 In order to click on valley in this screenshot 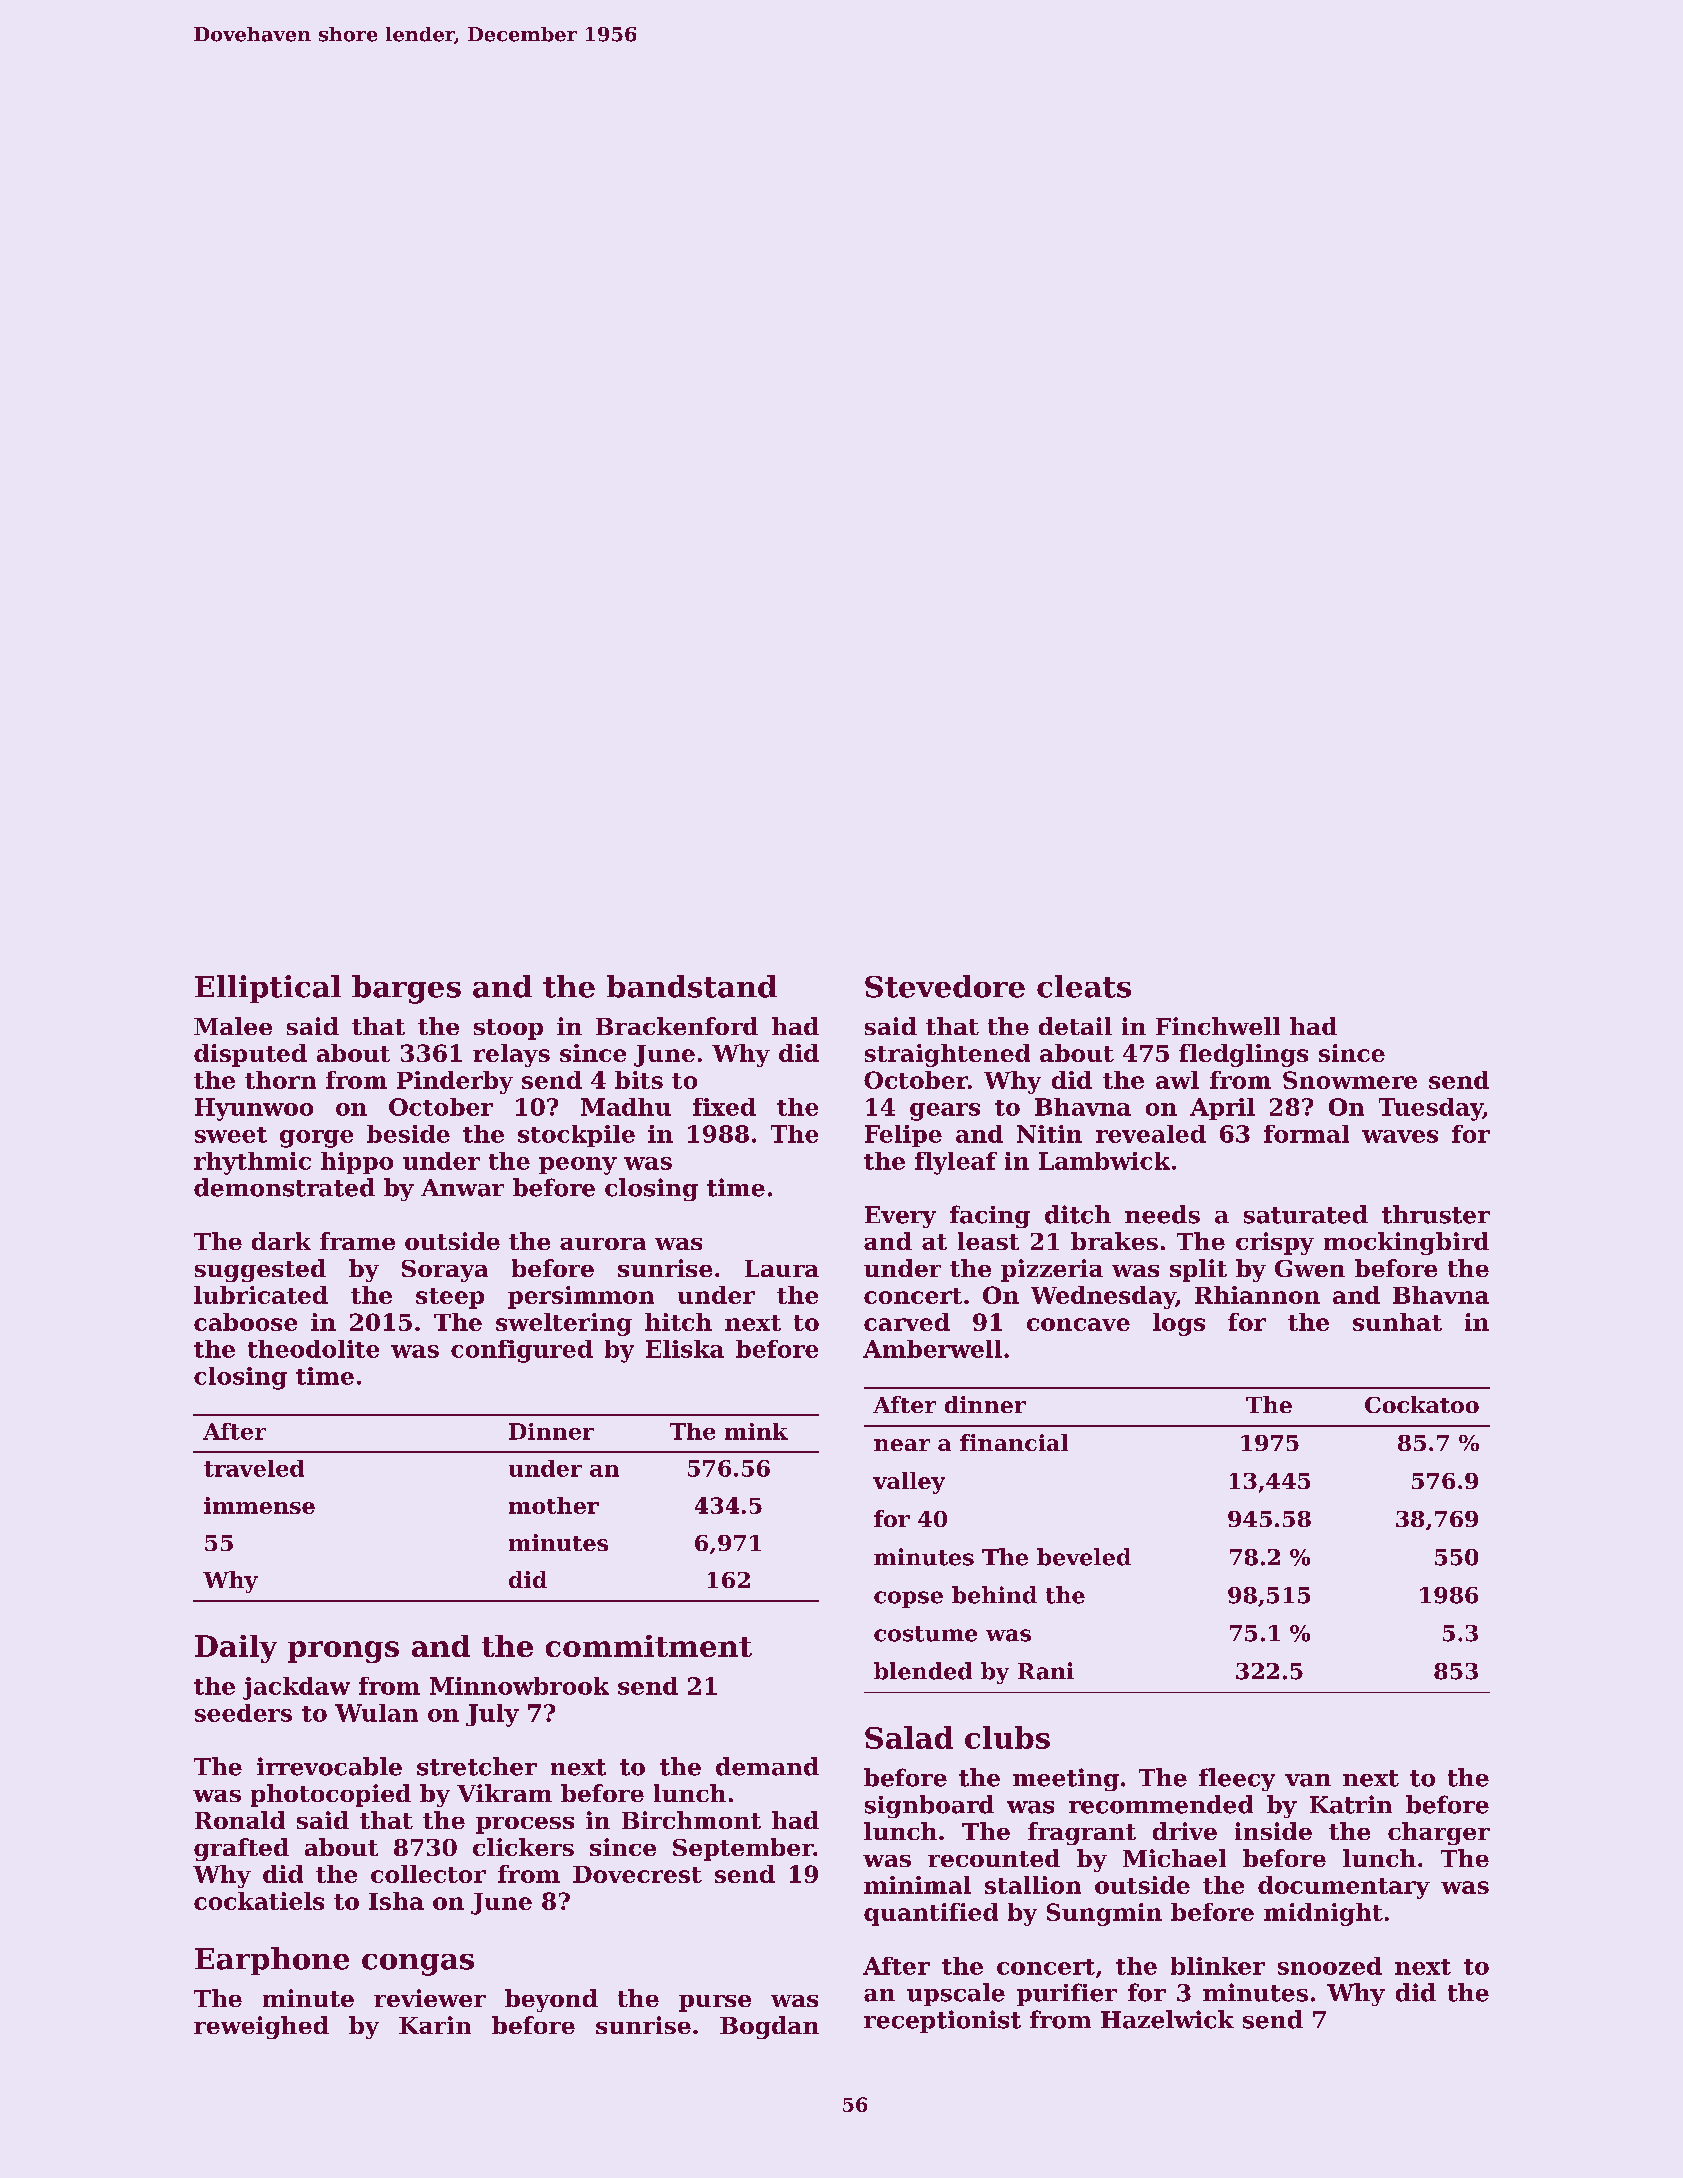, I will do `click(909, 1483)`.
